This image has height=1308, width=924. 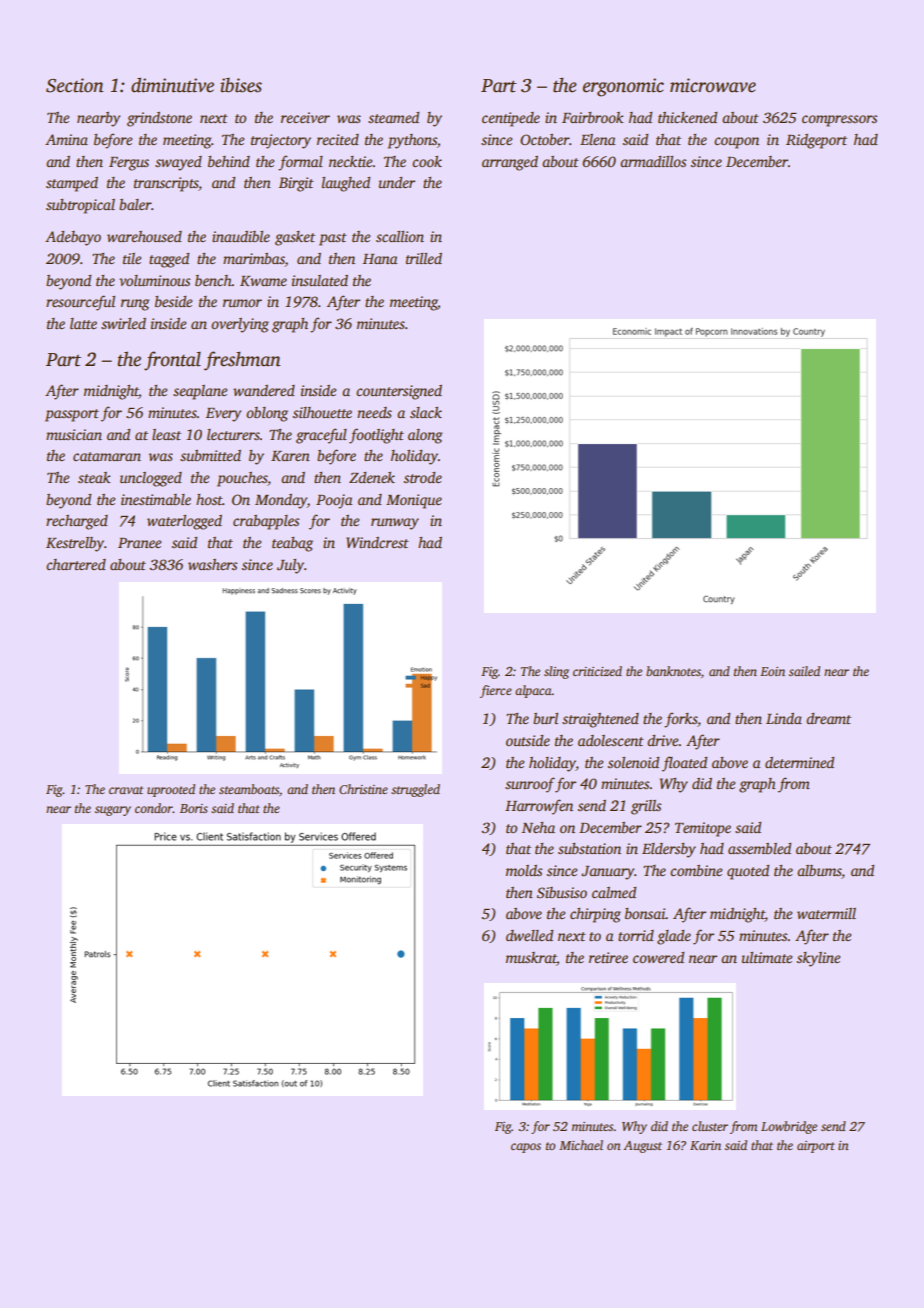 I want to click on capos, so click(x=526, y=1148).
